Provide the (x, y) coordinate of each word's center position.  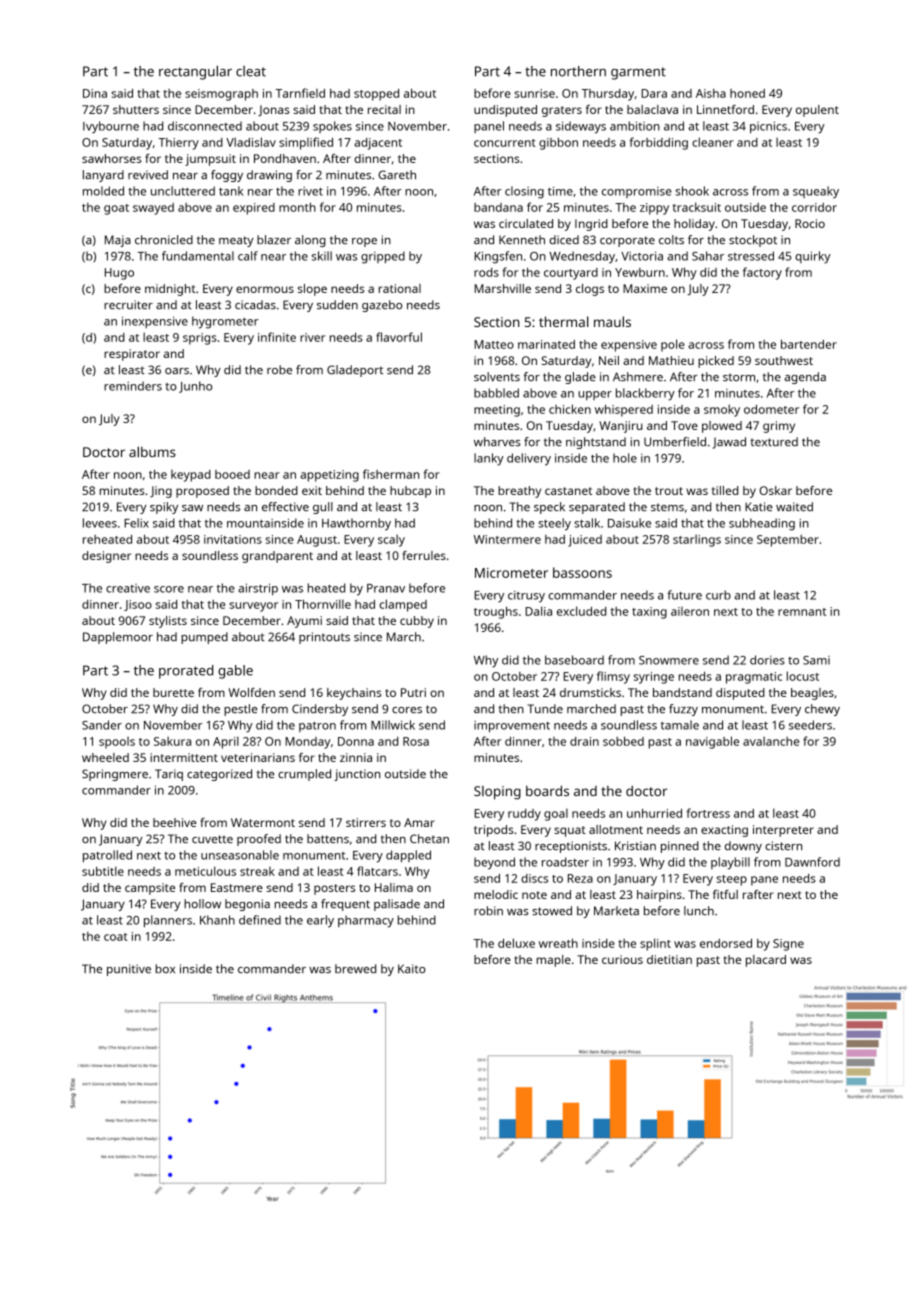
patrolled (107, 856)
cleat (251, 71)
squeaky (816, 192)
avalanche (771, 741)
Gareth (397, 174)
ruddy (524, 815)
